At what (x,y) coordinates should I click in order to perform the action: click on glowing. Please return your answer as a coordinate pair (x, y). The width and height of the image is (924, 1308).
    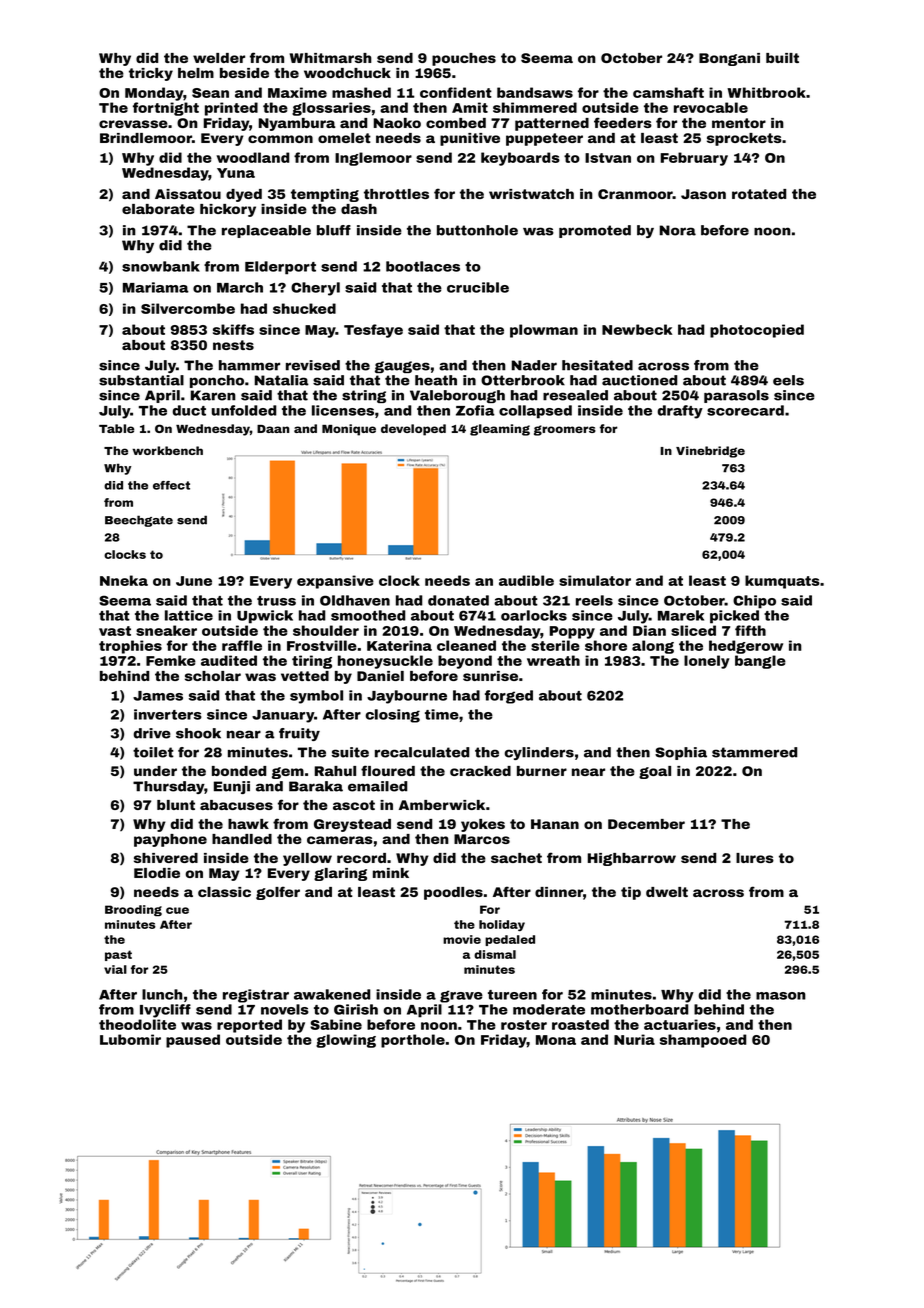
    Looking at the image, I should click on (346, 1041).
